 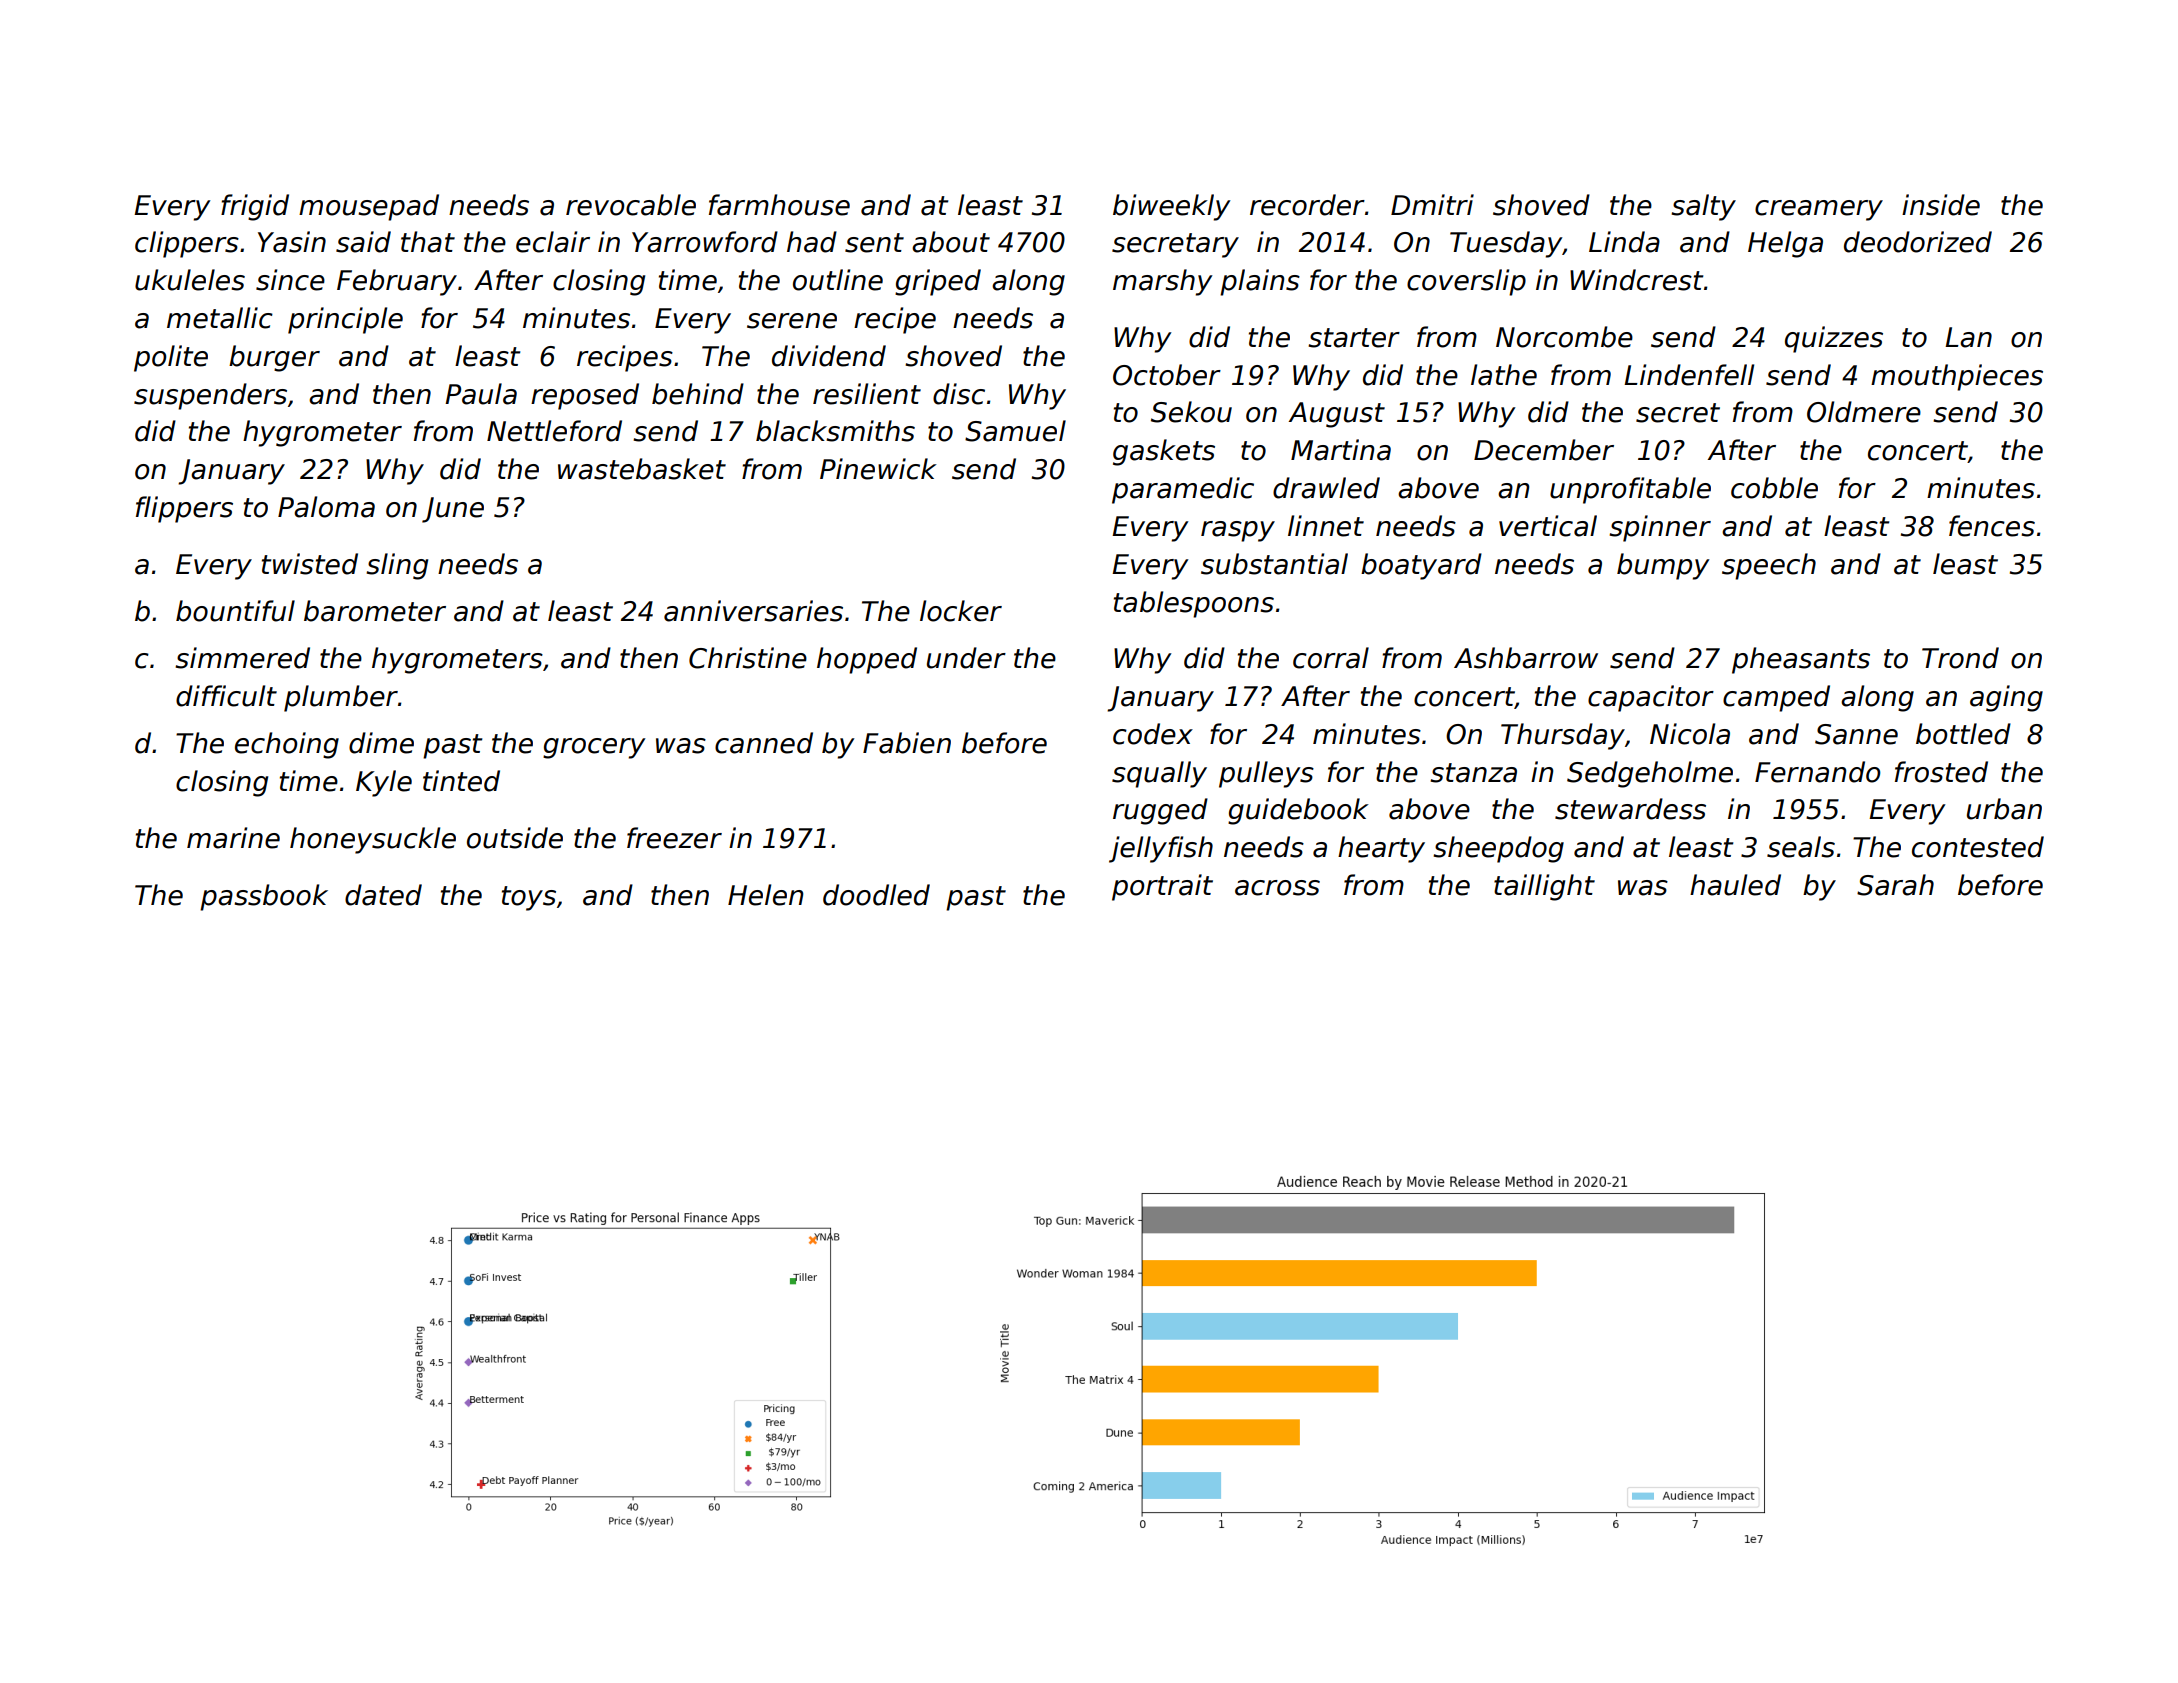 I want to click on outside, so click(x=515, y=838).
